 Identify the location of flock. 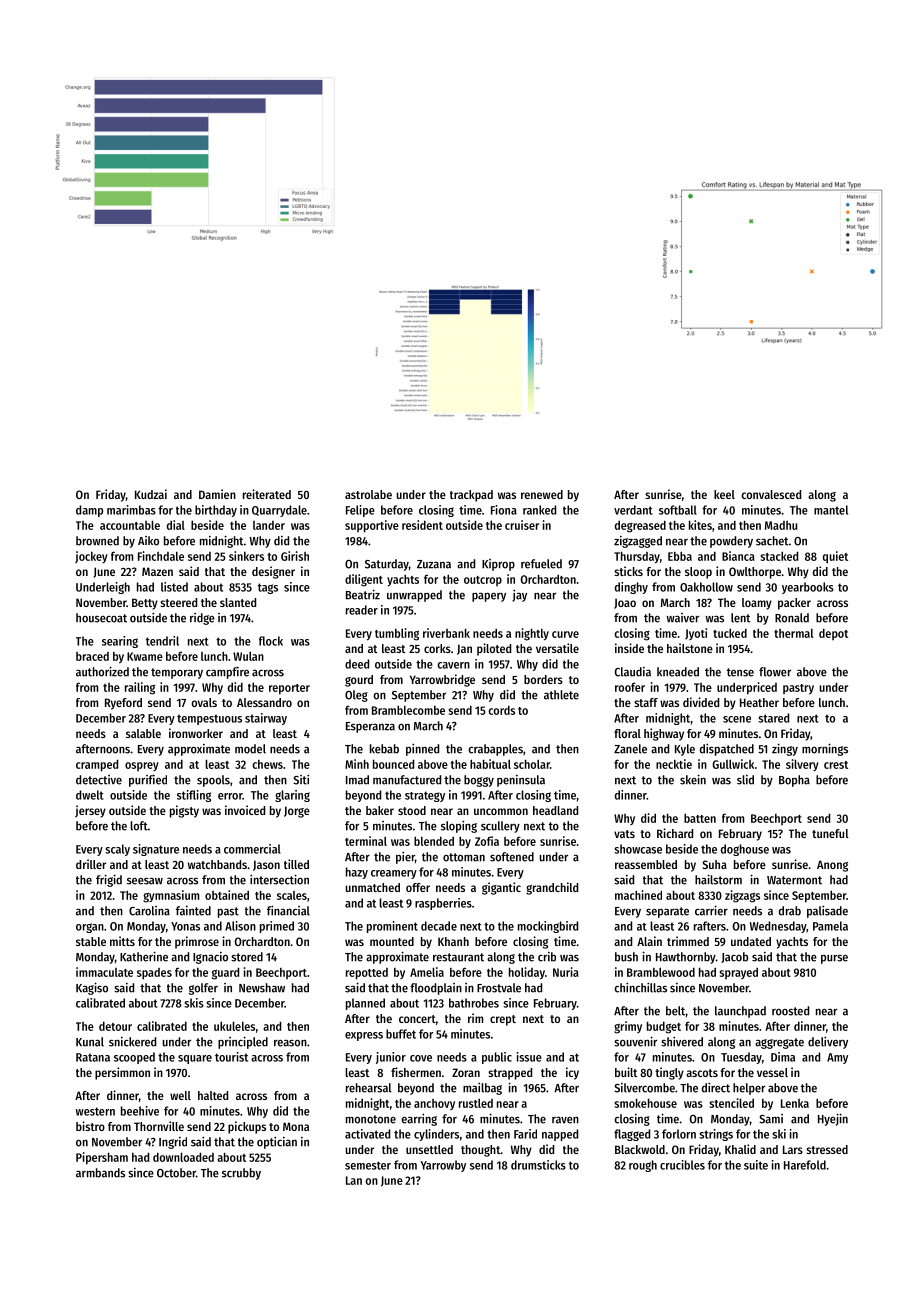
(271, 641).
